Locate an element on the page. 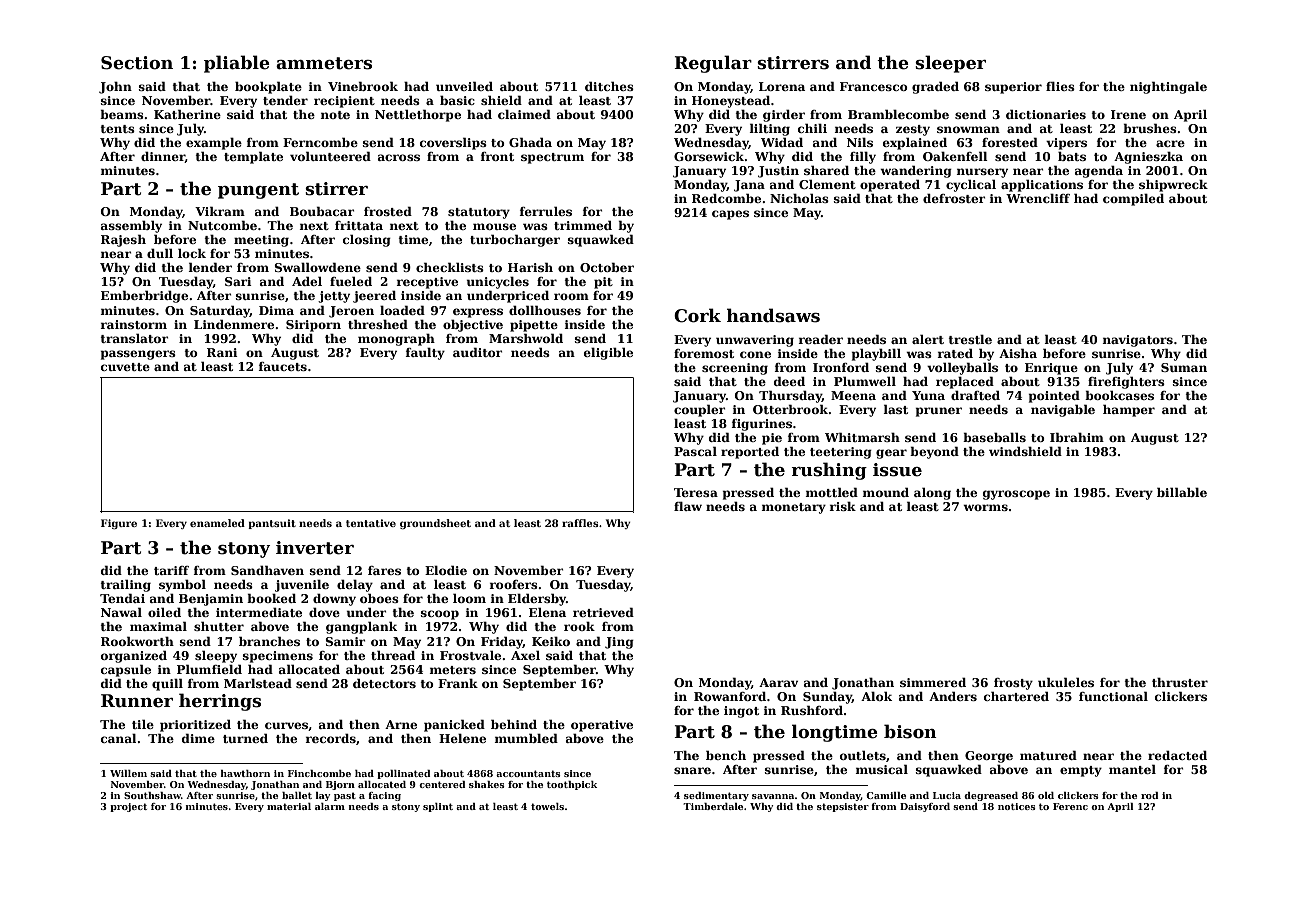 The image size is (1308, 924). Enrique is located at coordinates (1051, 369).
